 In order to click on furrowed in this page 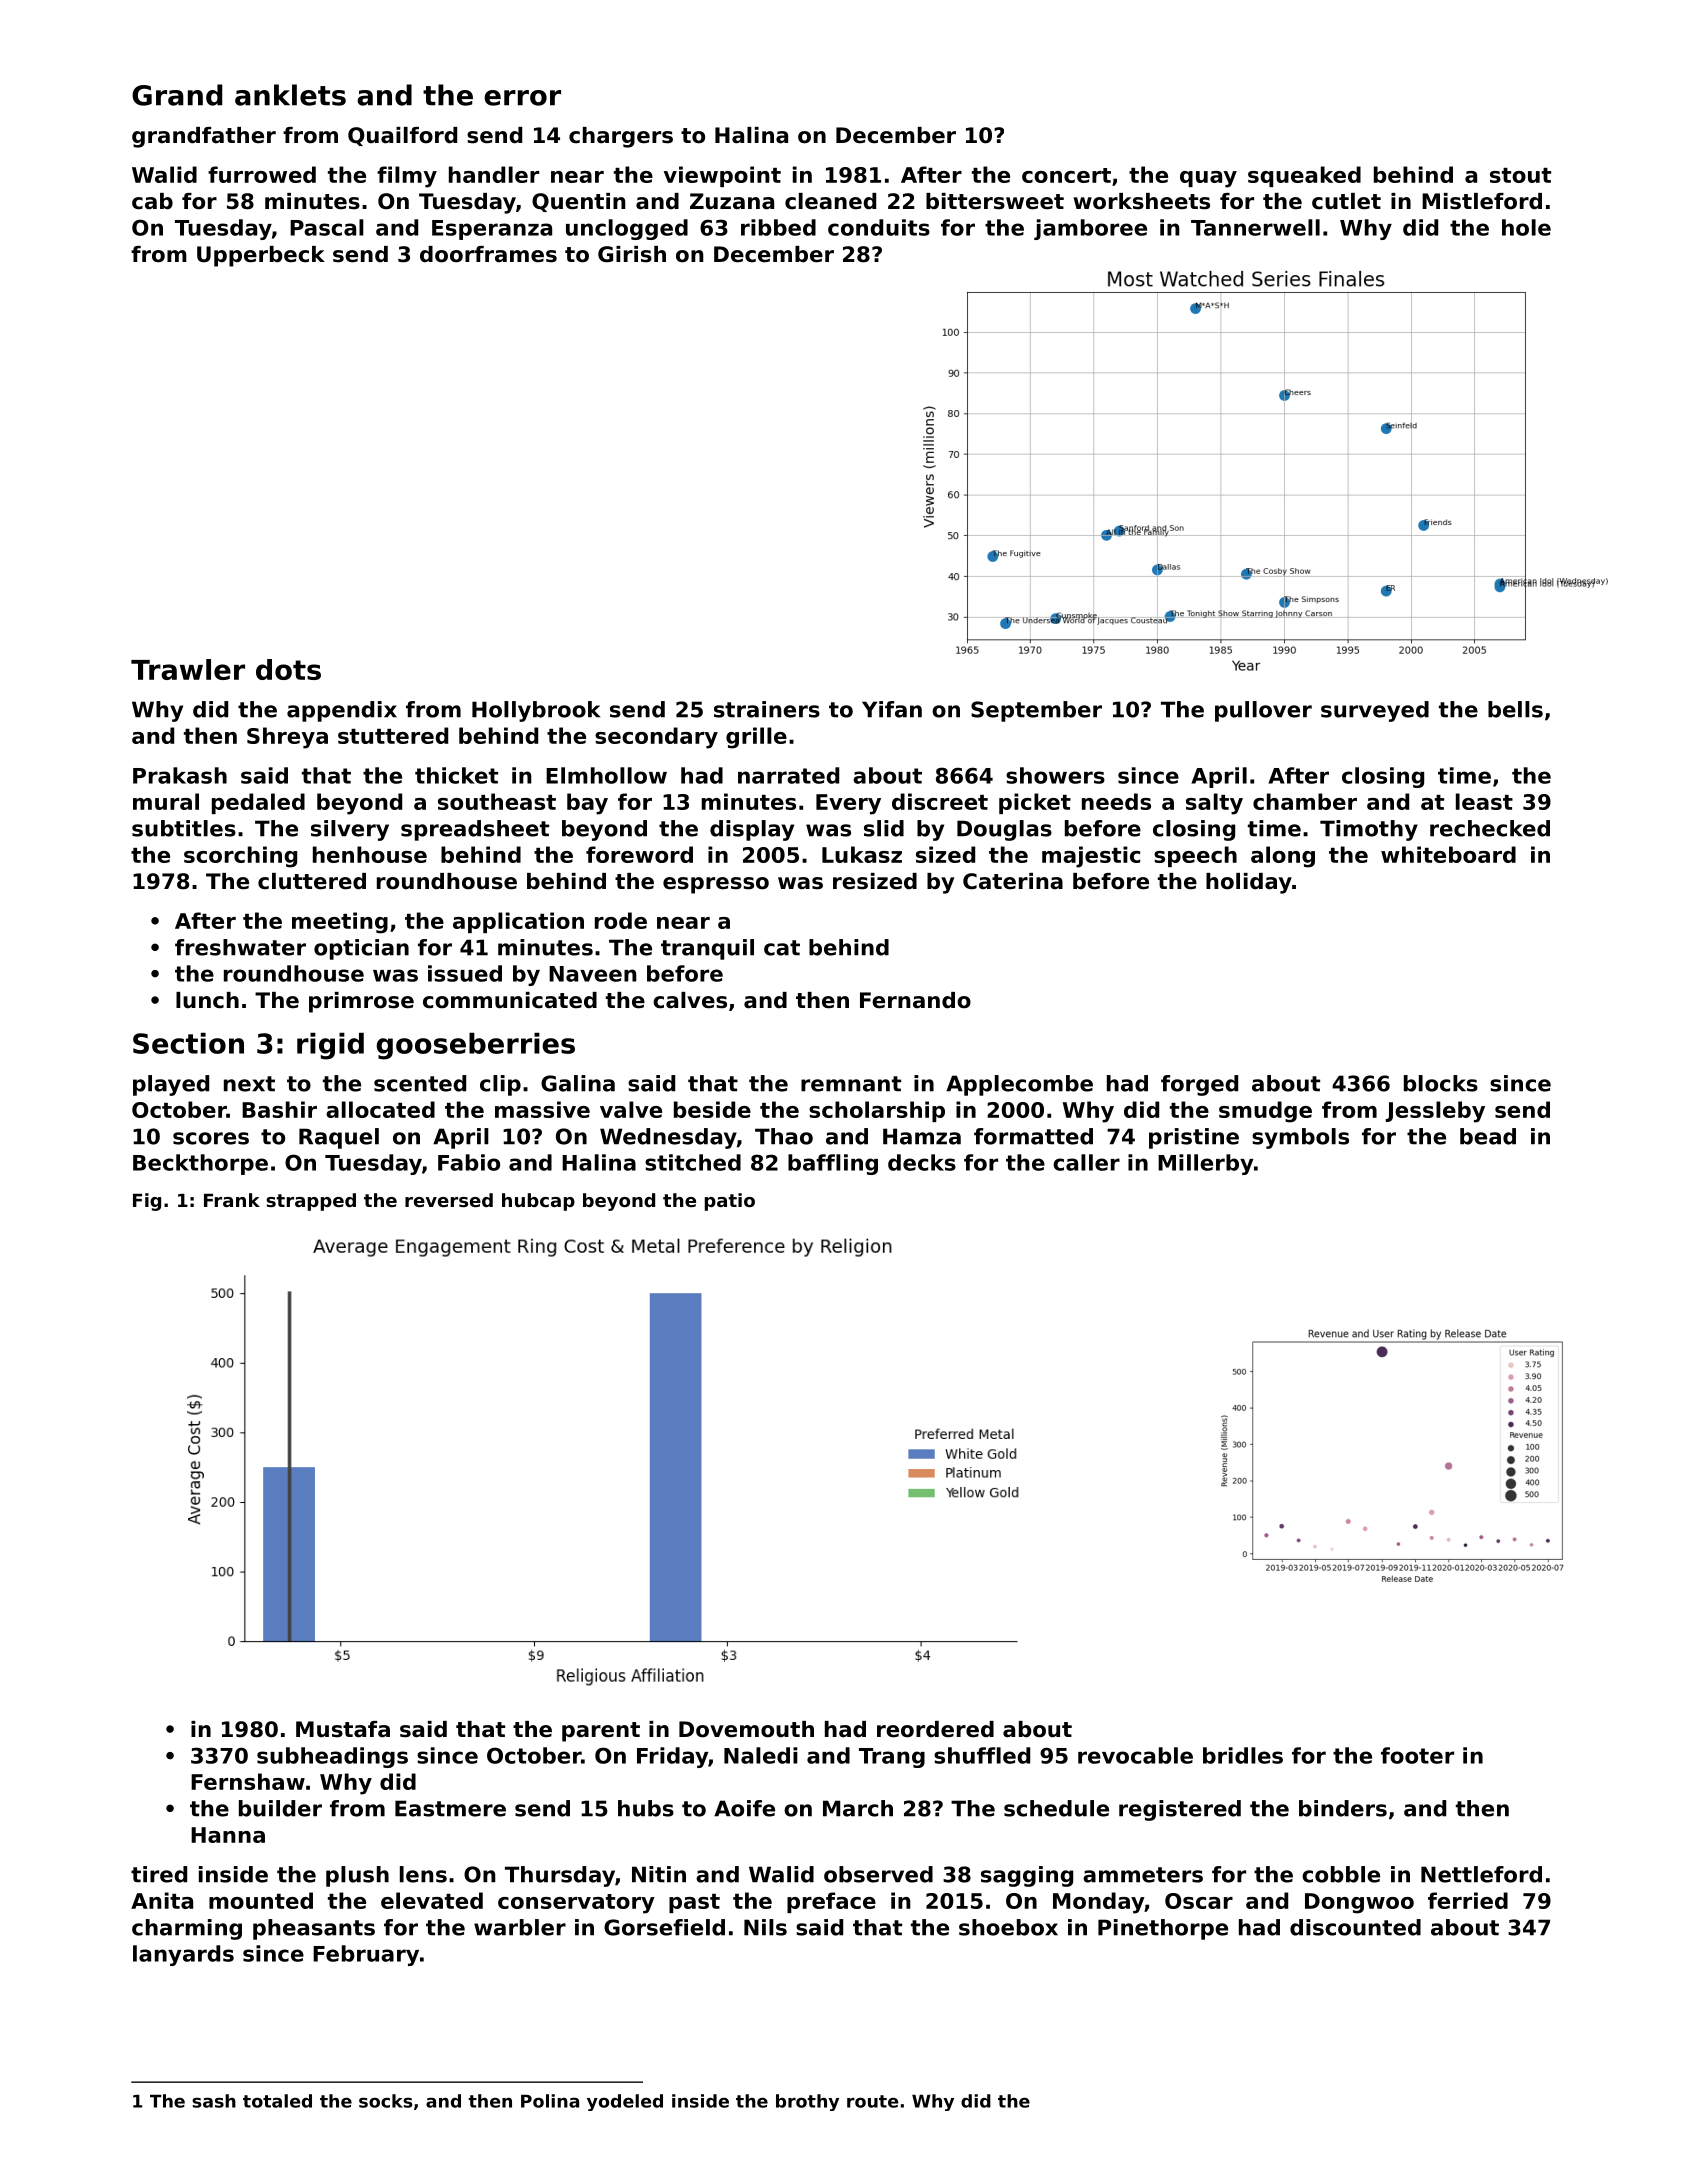, I will do `click(262, 174)`.
